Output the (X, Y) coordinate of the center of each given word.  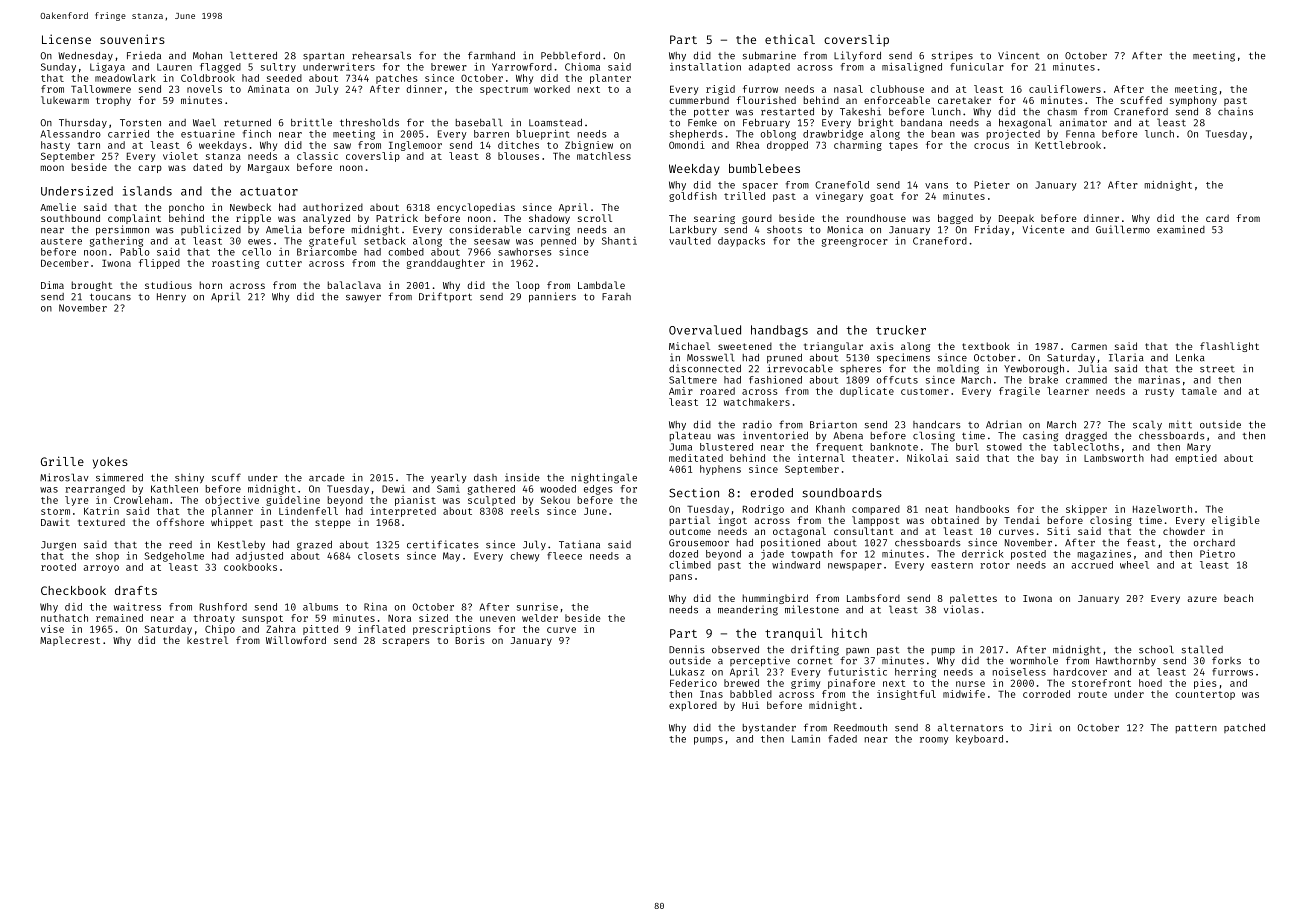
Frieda (144, 55)
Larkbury (693, 230)
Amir (681, 391)
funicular (977, 67)
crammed (1086, 380)
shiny (189, 478)
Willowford (296, 640)
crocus (991, 146)
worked (552, 89)
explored (693, 706)
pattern (1196, 728)
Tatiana (579, 544)
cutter (284, 263)
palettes (973, 599)
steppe (332, 523)
